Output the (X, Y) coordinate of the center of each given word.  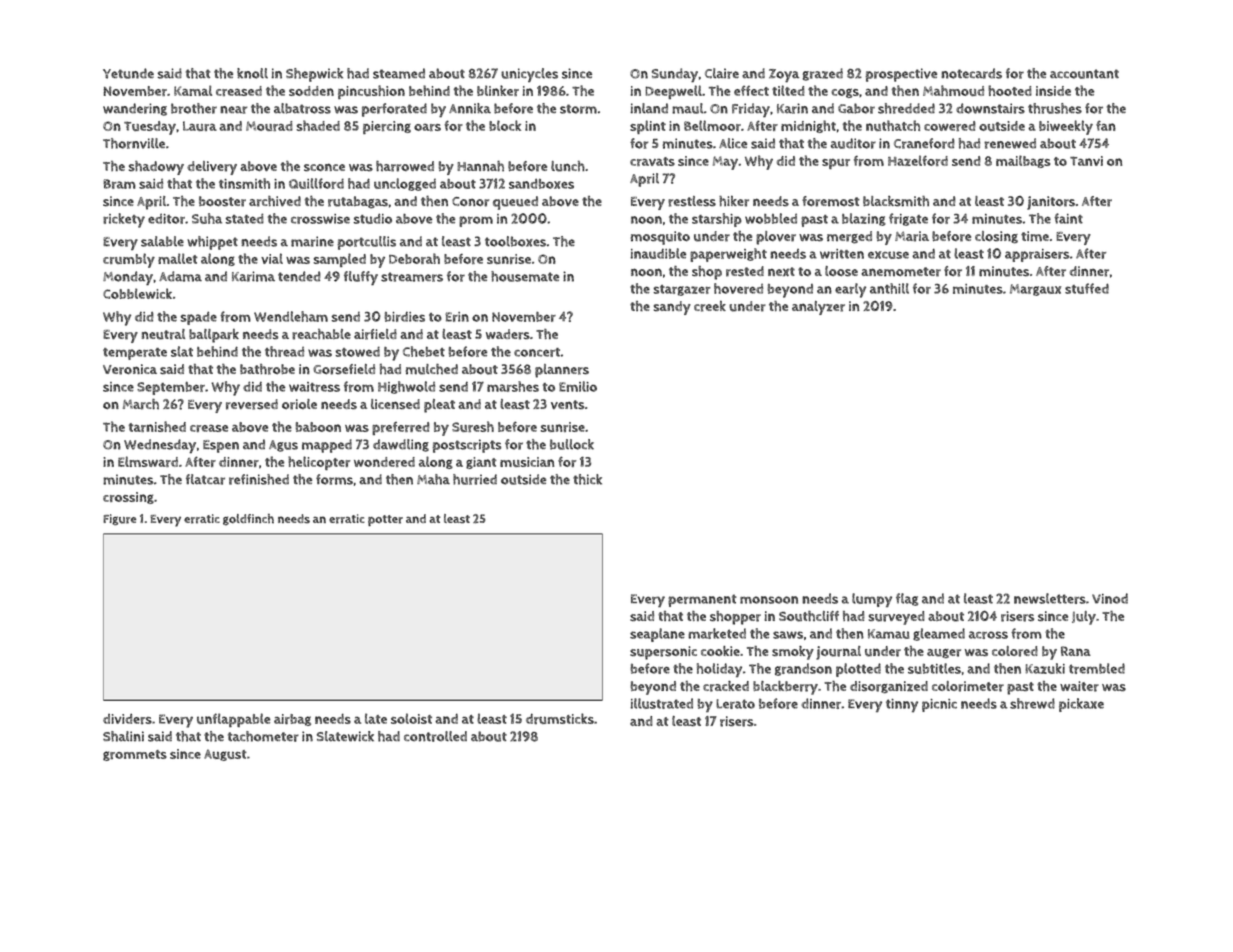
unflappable (233, 720)
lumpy (872, 600)
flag (907, 599)
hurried (475, 479)
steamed (399, 73)
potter (385, 520)
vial (272, 258)
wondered (384, 462)
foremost (831, 201)
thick (587, 479)
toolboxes (515, 241)
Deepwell (673, 92)
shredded (906, 108)
